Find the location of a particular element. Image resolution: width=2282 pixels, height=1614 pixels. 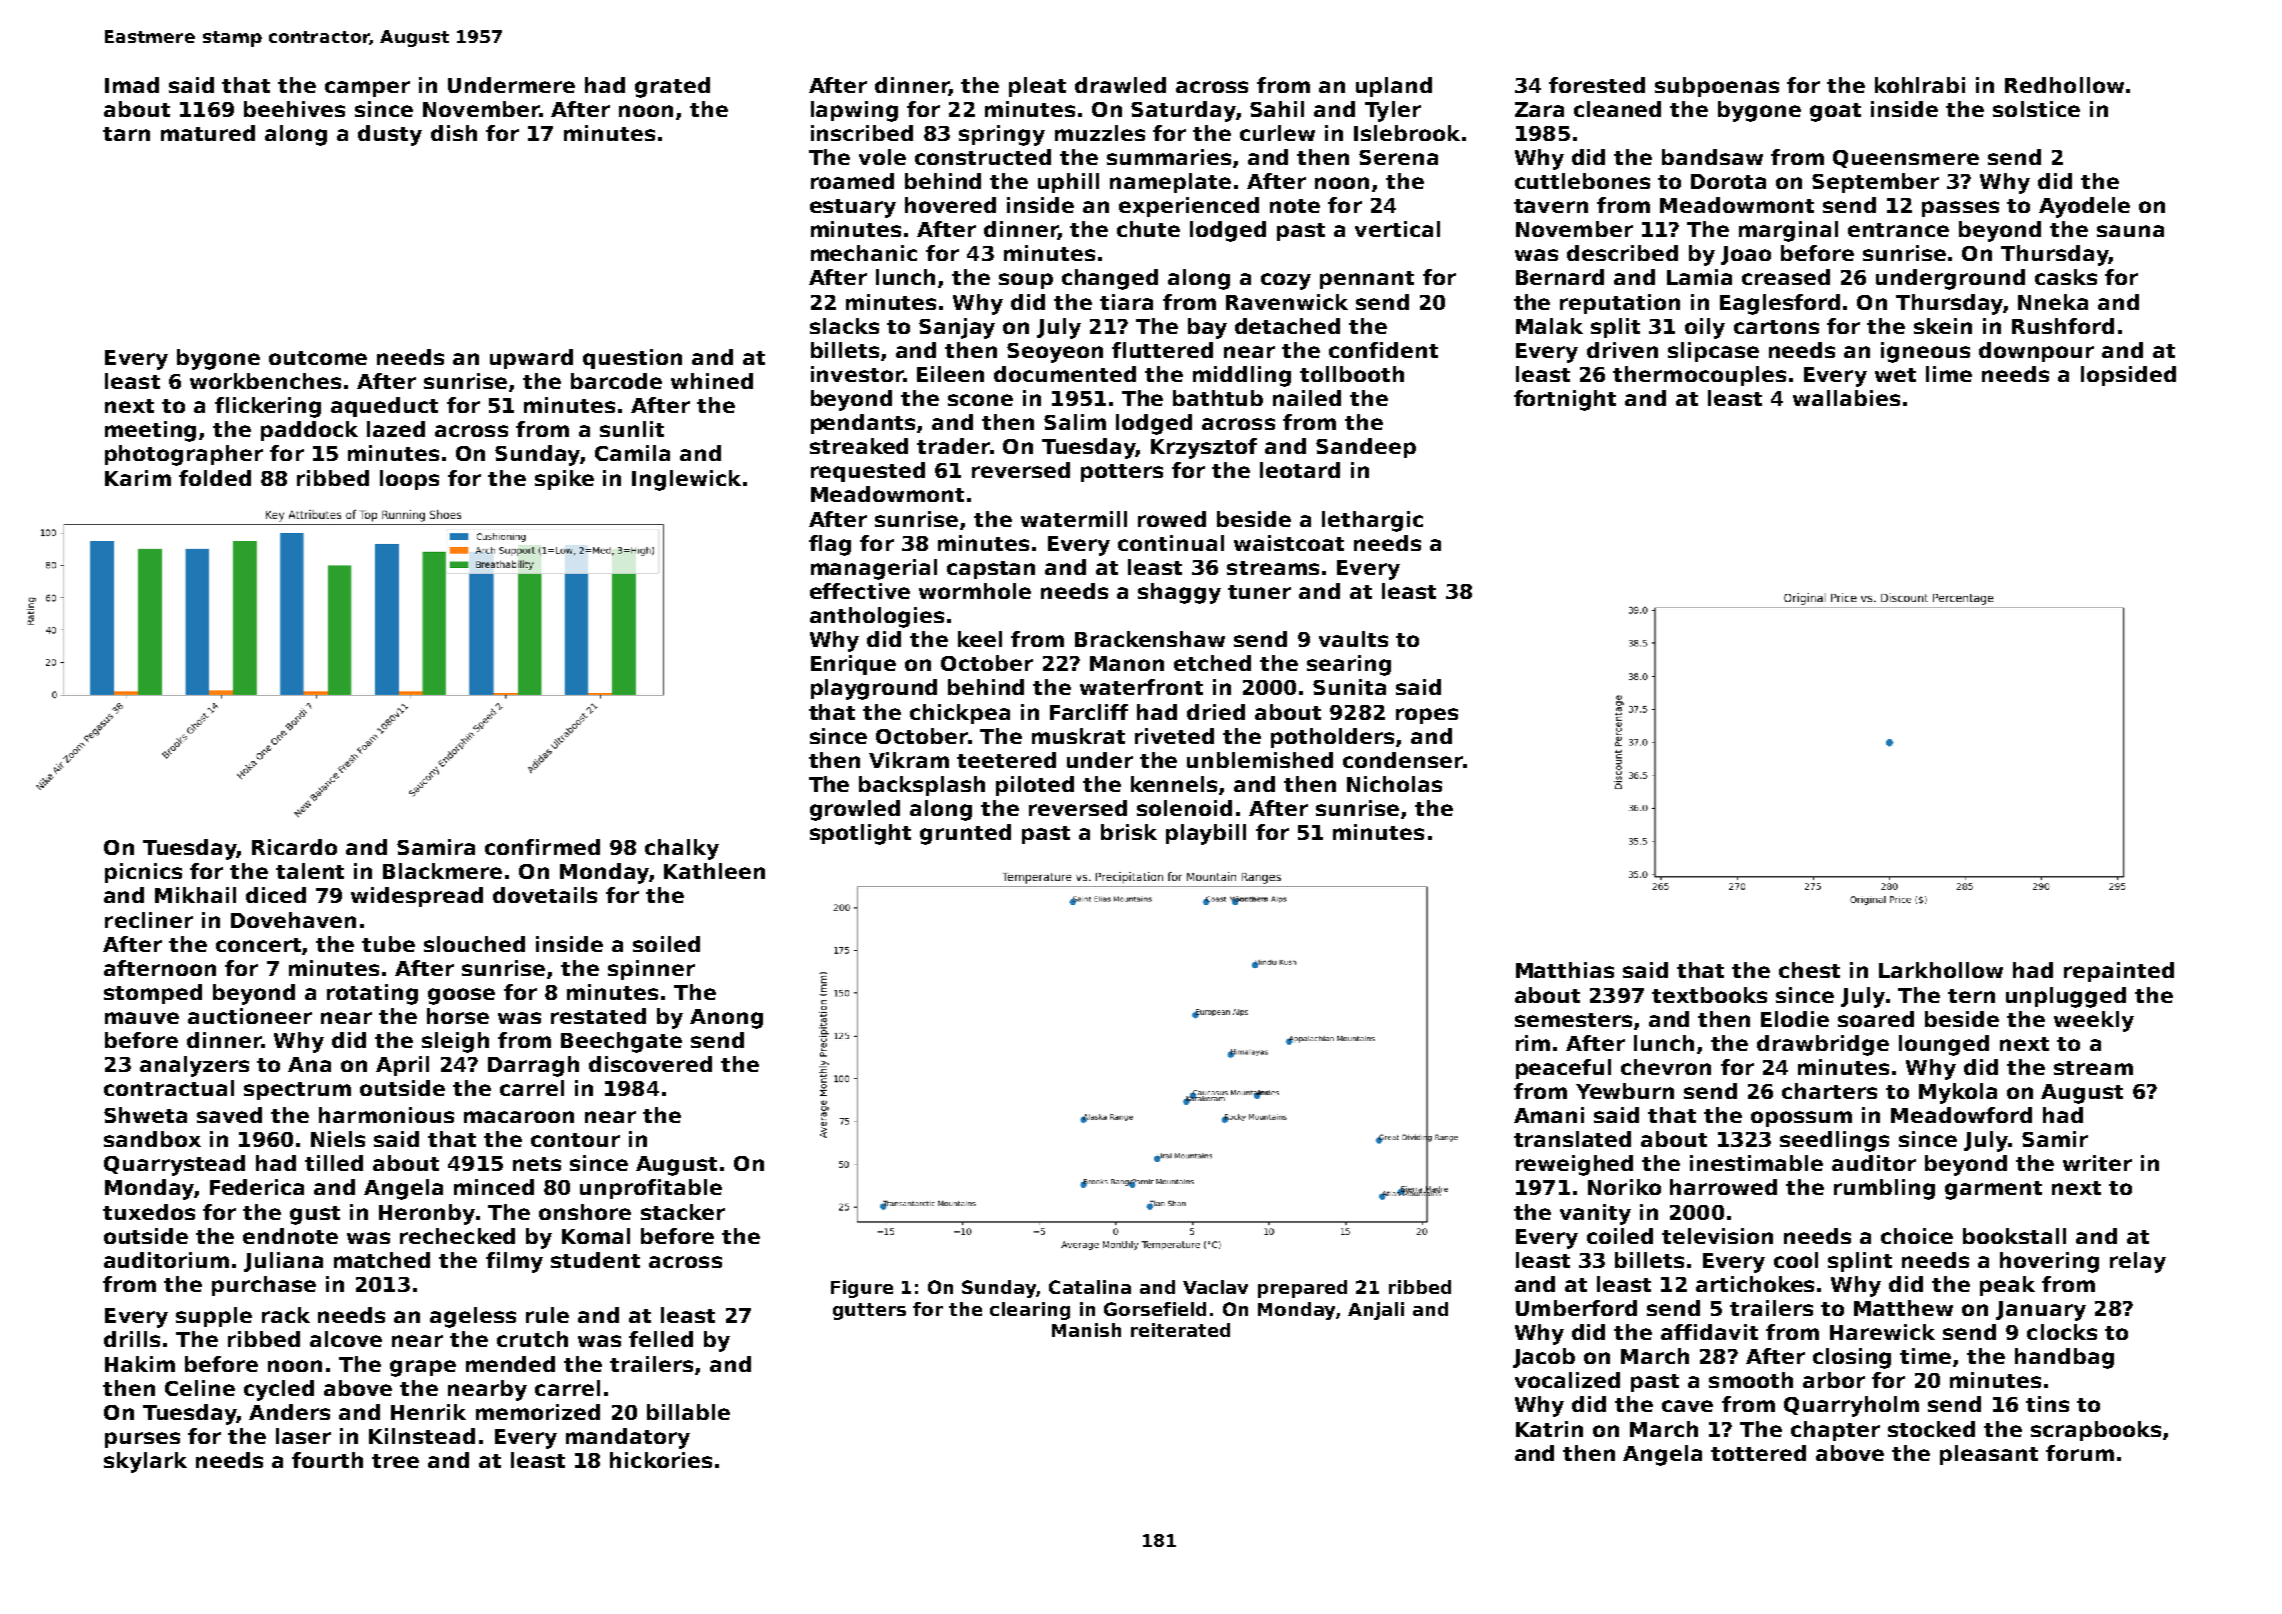

Karim is located at coordinates (138, 478).
